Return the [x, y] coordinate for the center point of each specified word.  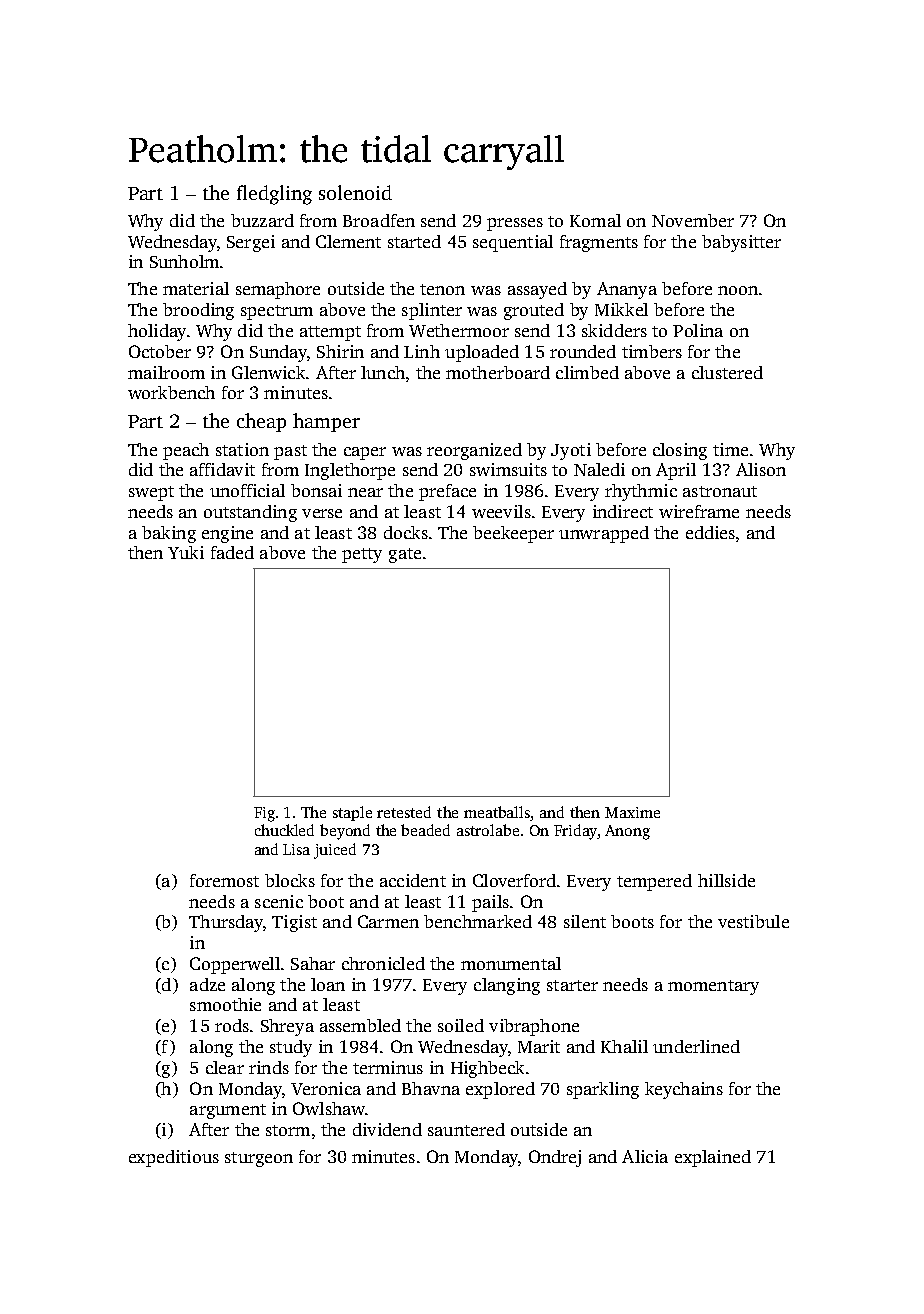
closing [680, 451]
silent [585, 921]
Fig [264, 814]
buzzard [262, 220]
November [693, 220]
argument [228, 1111]
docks [406, 532]
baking [169, 534]
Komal [595, 220]
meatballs [497, 813]
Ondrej [555, 1158]
